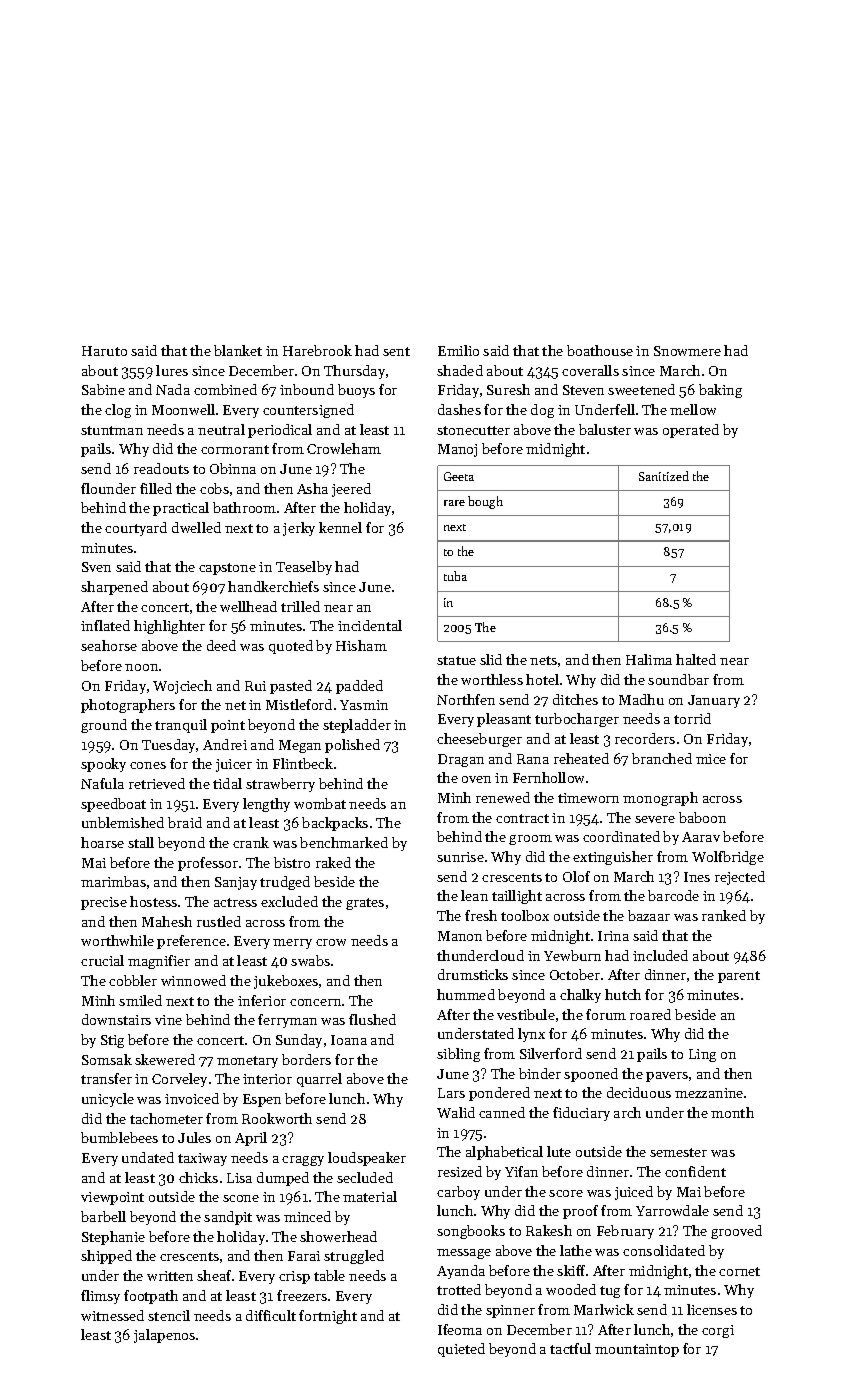 The image size is (849, 1400). What do you see at coordinates (696, 659) in the page?
I see `halted` at bounding box center [696, 659].
